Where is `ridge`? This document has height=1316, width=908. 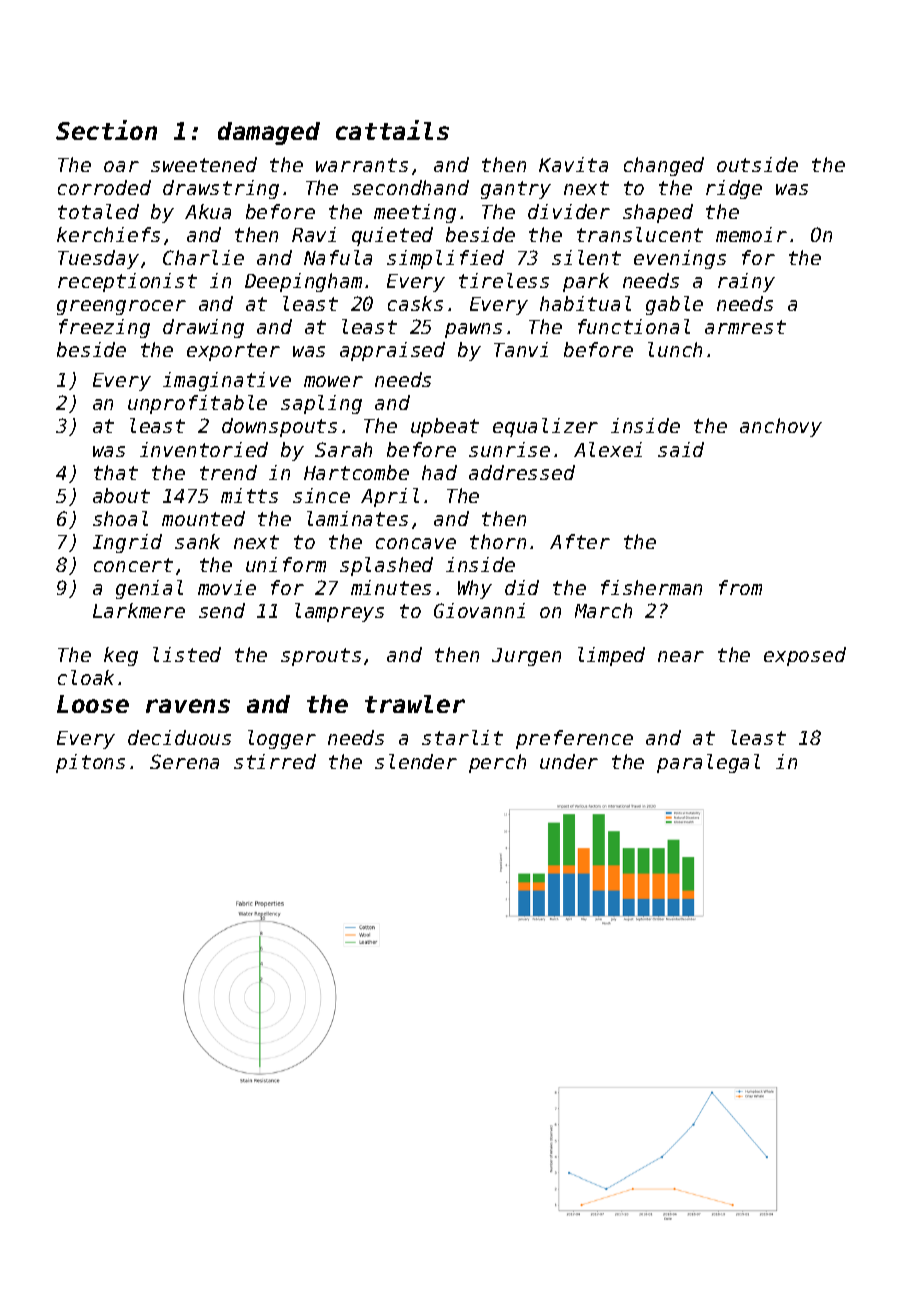
ridge is located at coordinates (734, 189).
